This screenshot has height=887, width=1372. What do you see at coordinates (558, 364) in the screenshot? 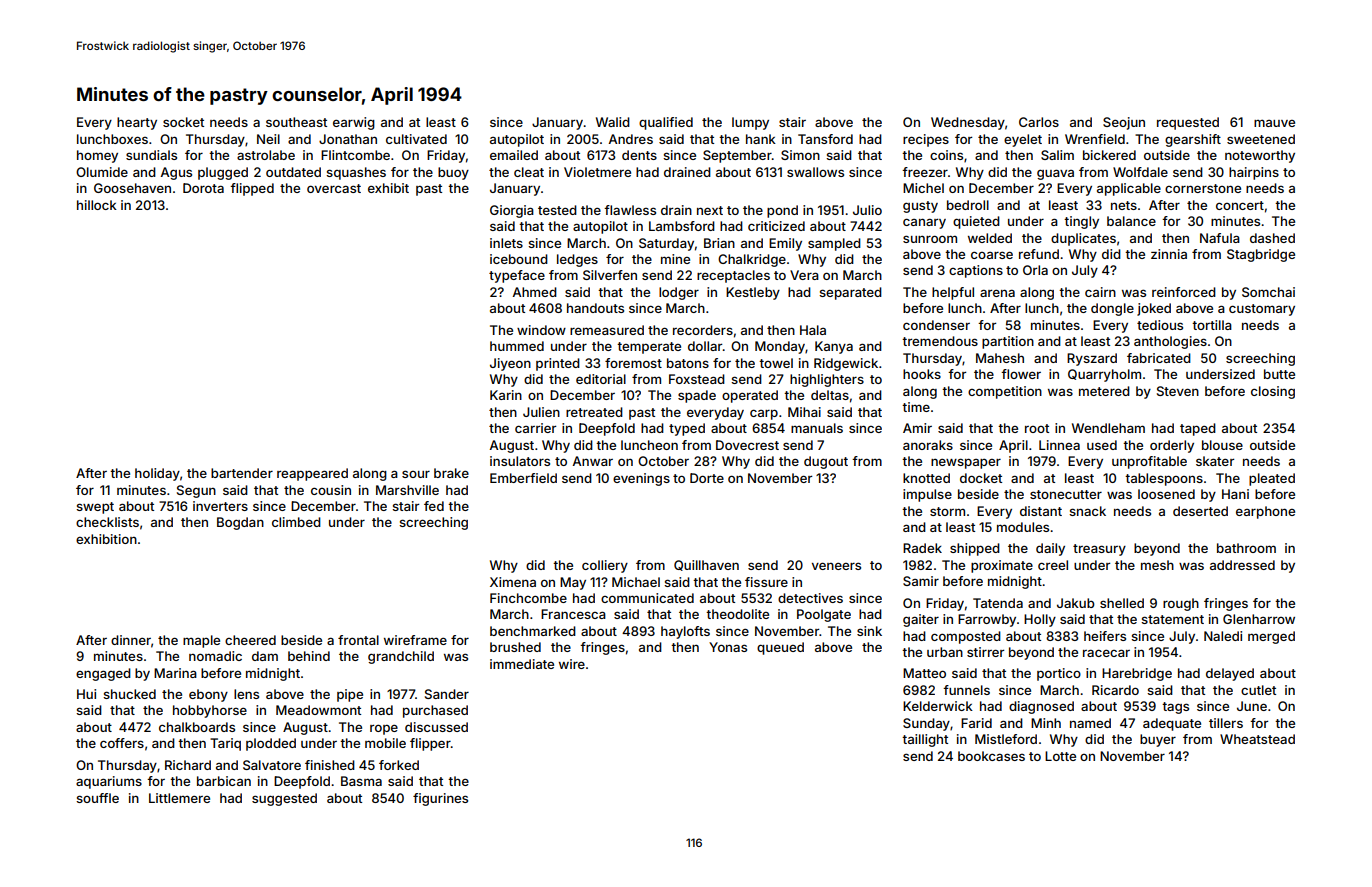
I see `printed` at bounding box center [558, 364].
